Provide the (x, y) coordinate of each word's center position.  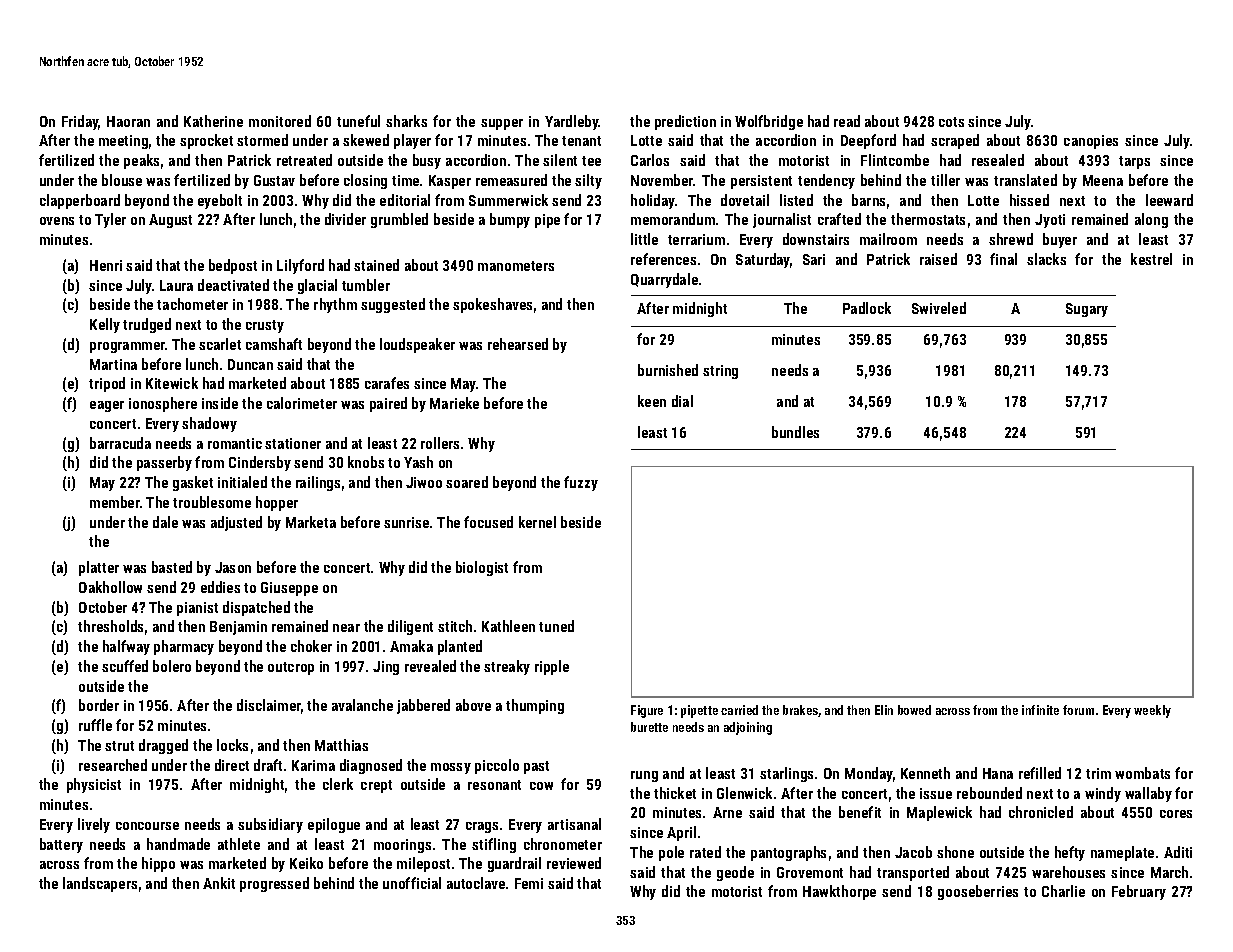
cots (951, 122)
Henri (106, 265)
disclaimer (269, 705)
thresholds (110, 626)
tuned (556, 626)
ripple (552, 667)
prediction (685, 122)
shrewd (1011, 239)
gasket (193, 483)
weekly (1152, 711)
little (644, 239)
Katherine (213, 121)
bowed (914, 710)
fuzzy (581, 483)
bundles (795, 432)
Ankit (219, 883)
